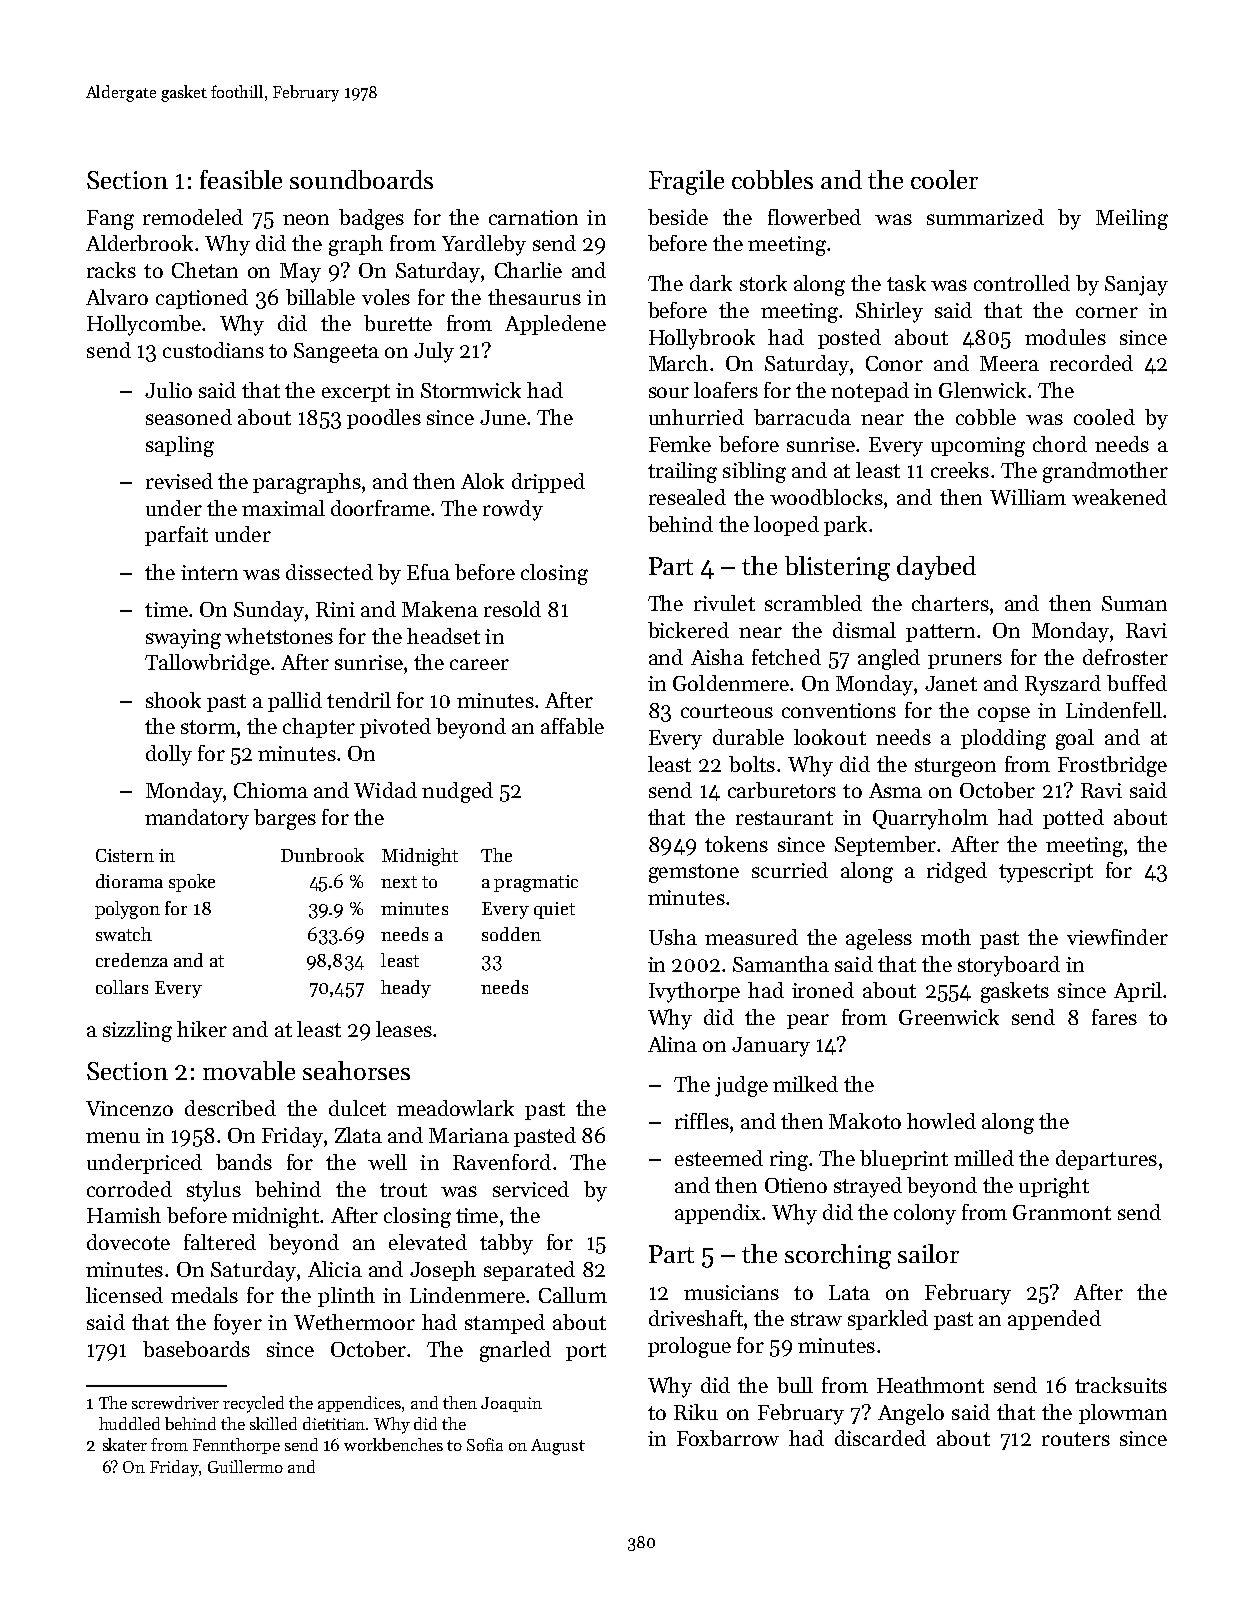 The width and height of the screenshot is (1254, 1623). Describe the element at coordinates (572, 726) in the screenshot. I see `affable` at that location.
